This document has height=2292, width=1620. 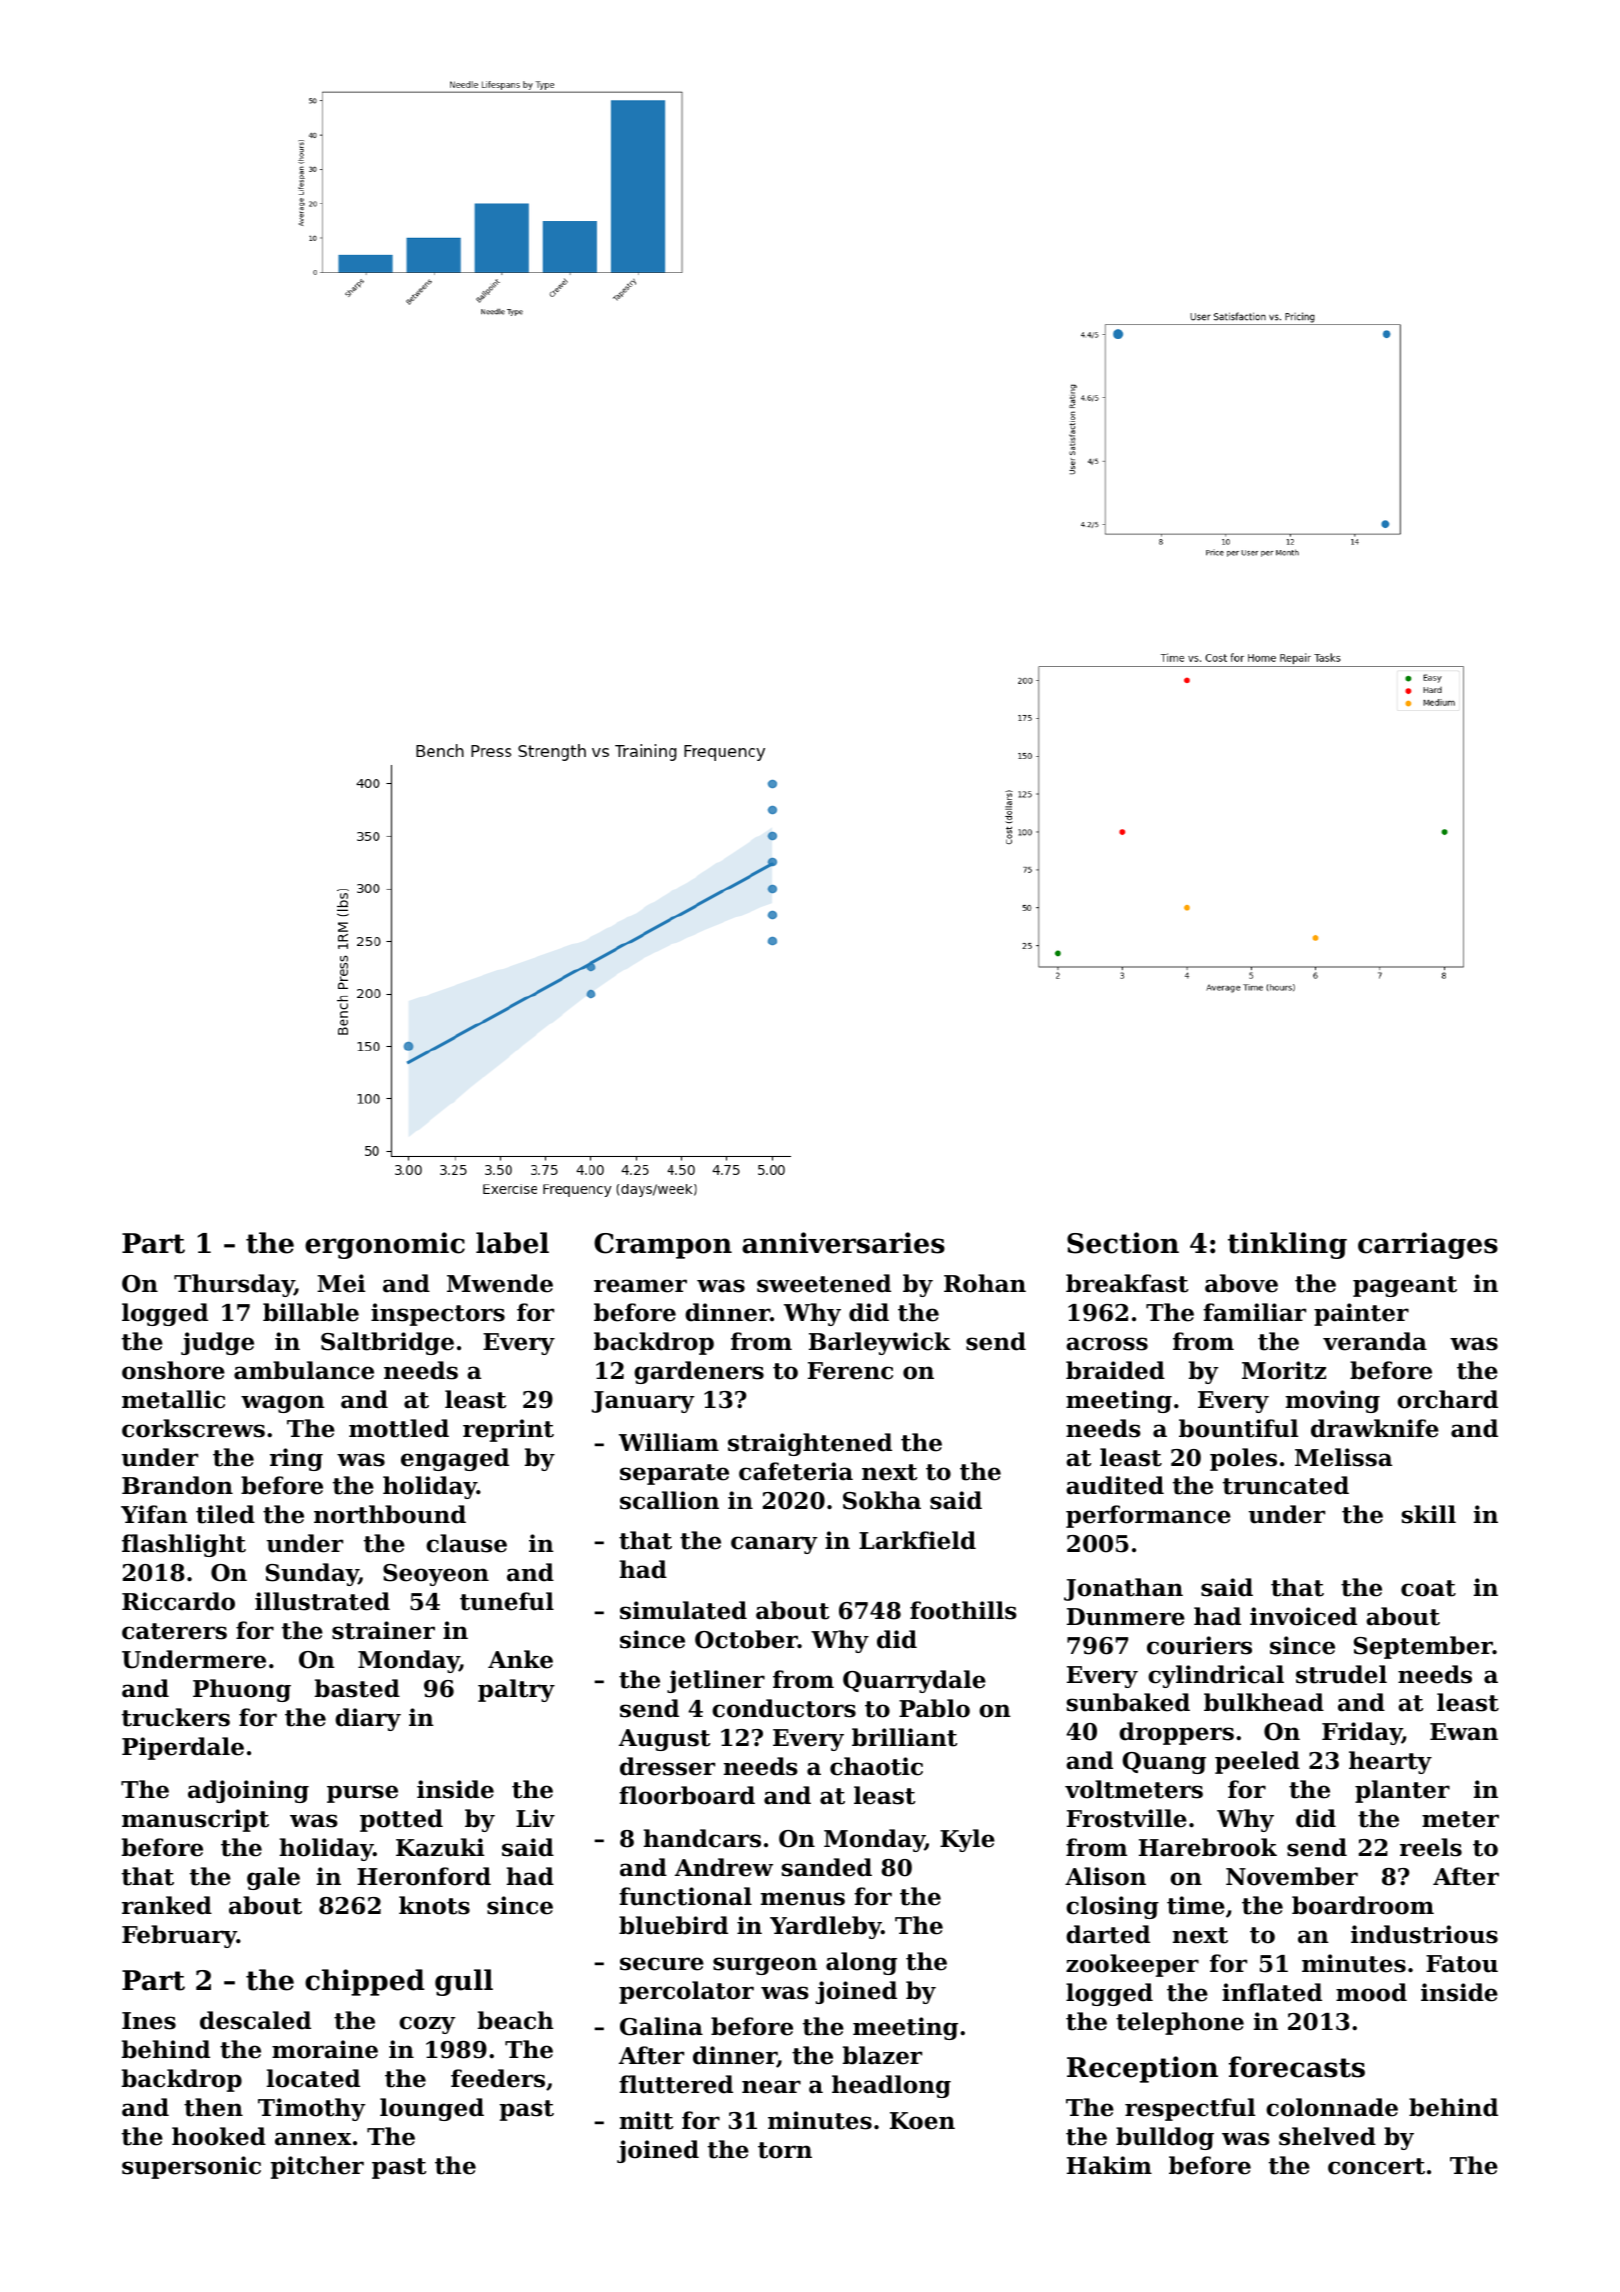 I want to click on Galina, so click(x=661, y=2026).
